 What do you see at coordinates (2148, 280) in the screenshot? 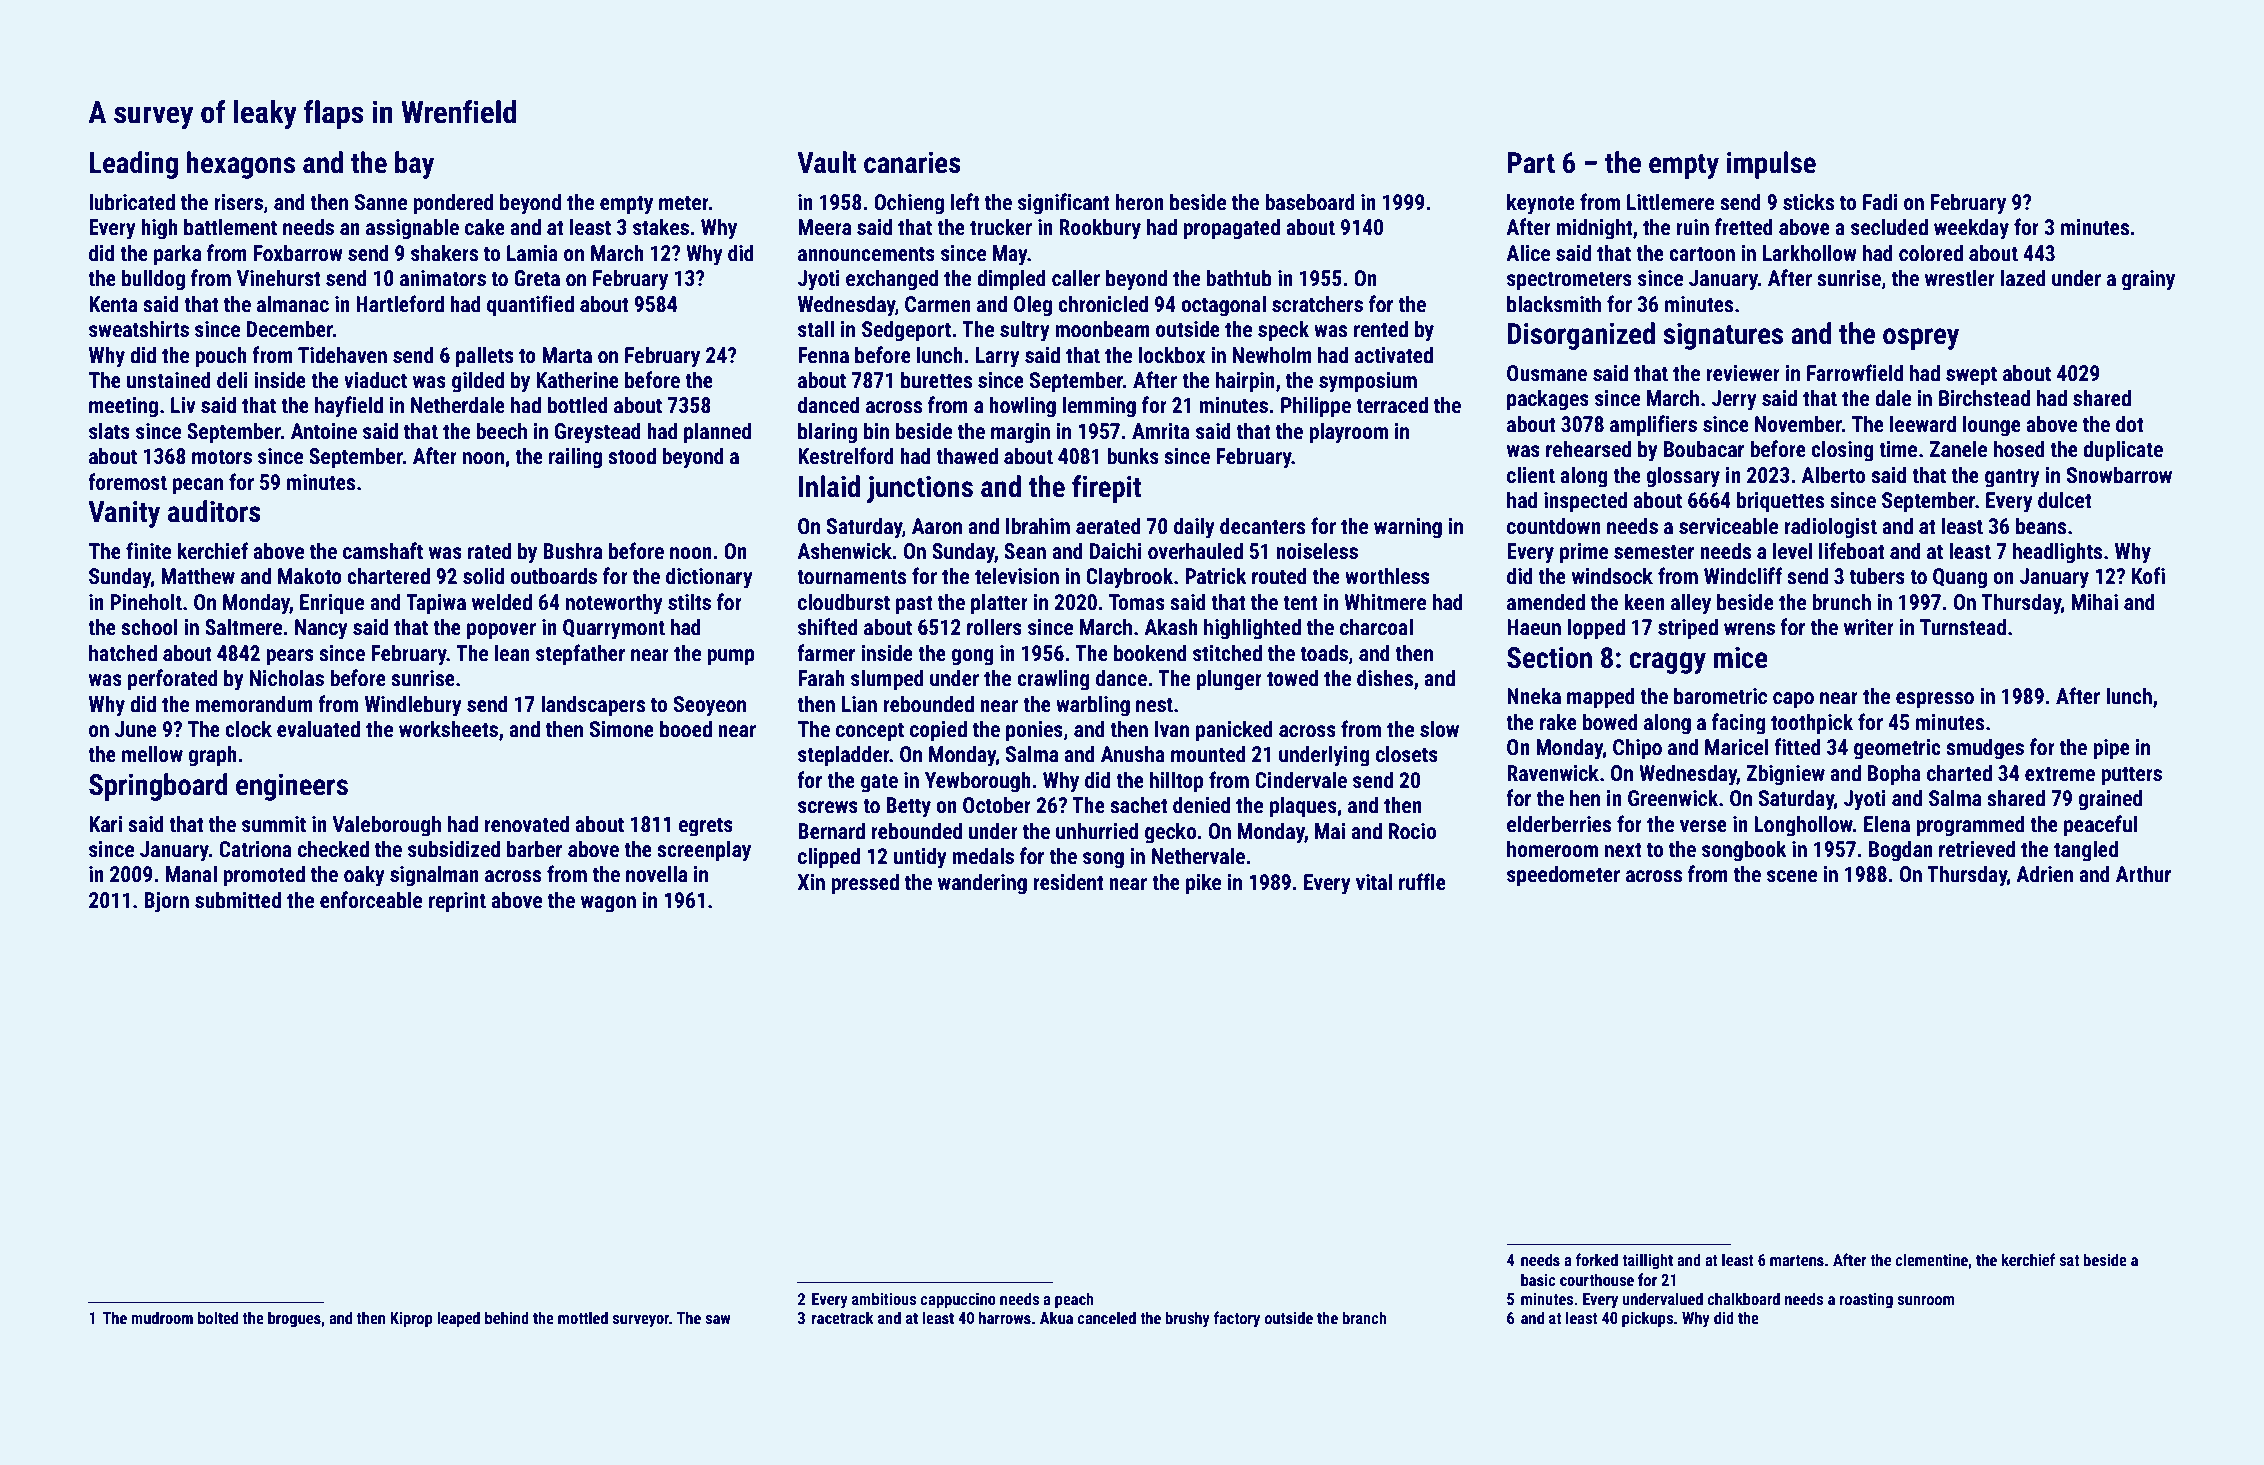
I see `grainy` at bounding box center [2148, 280].
